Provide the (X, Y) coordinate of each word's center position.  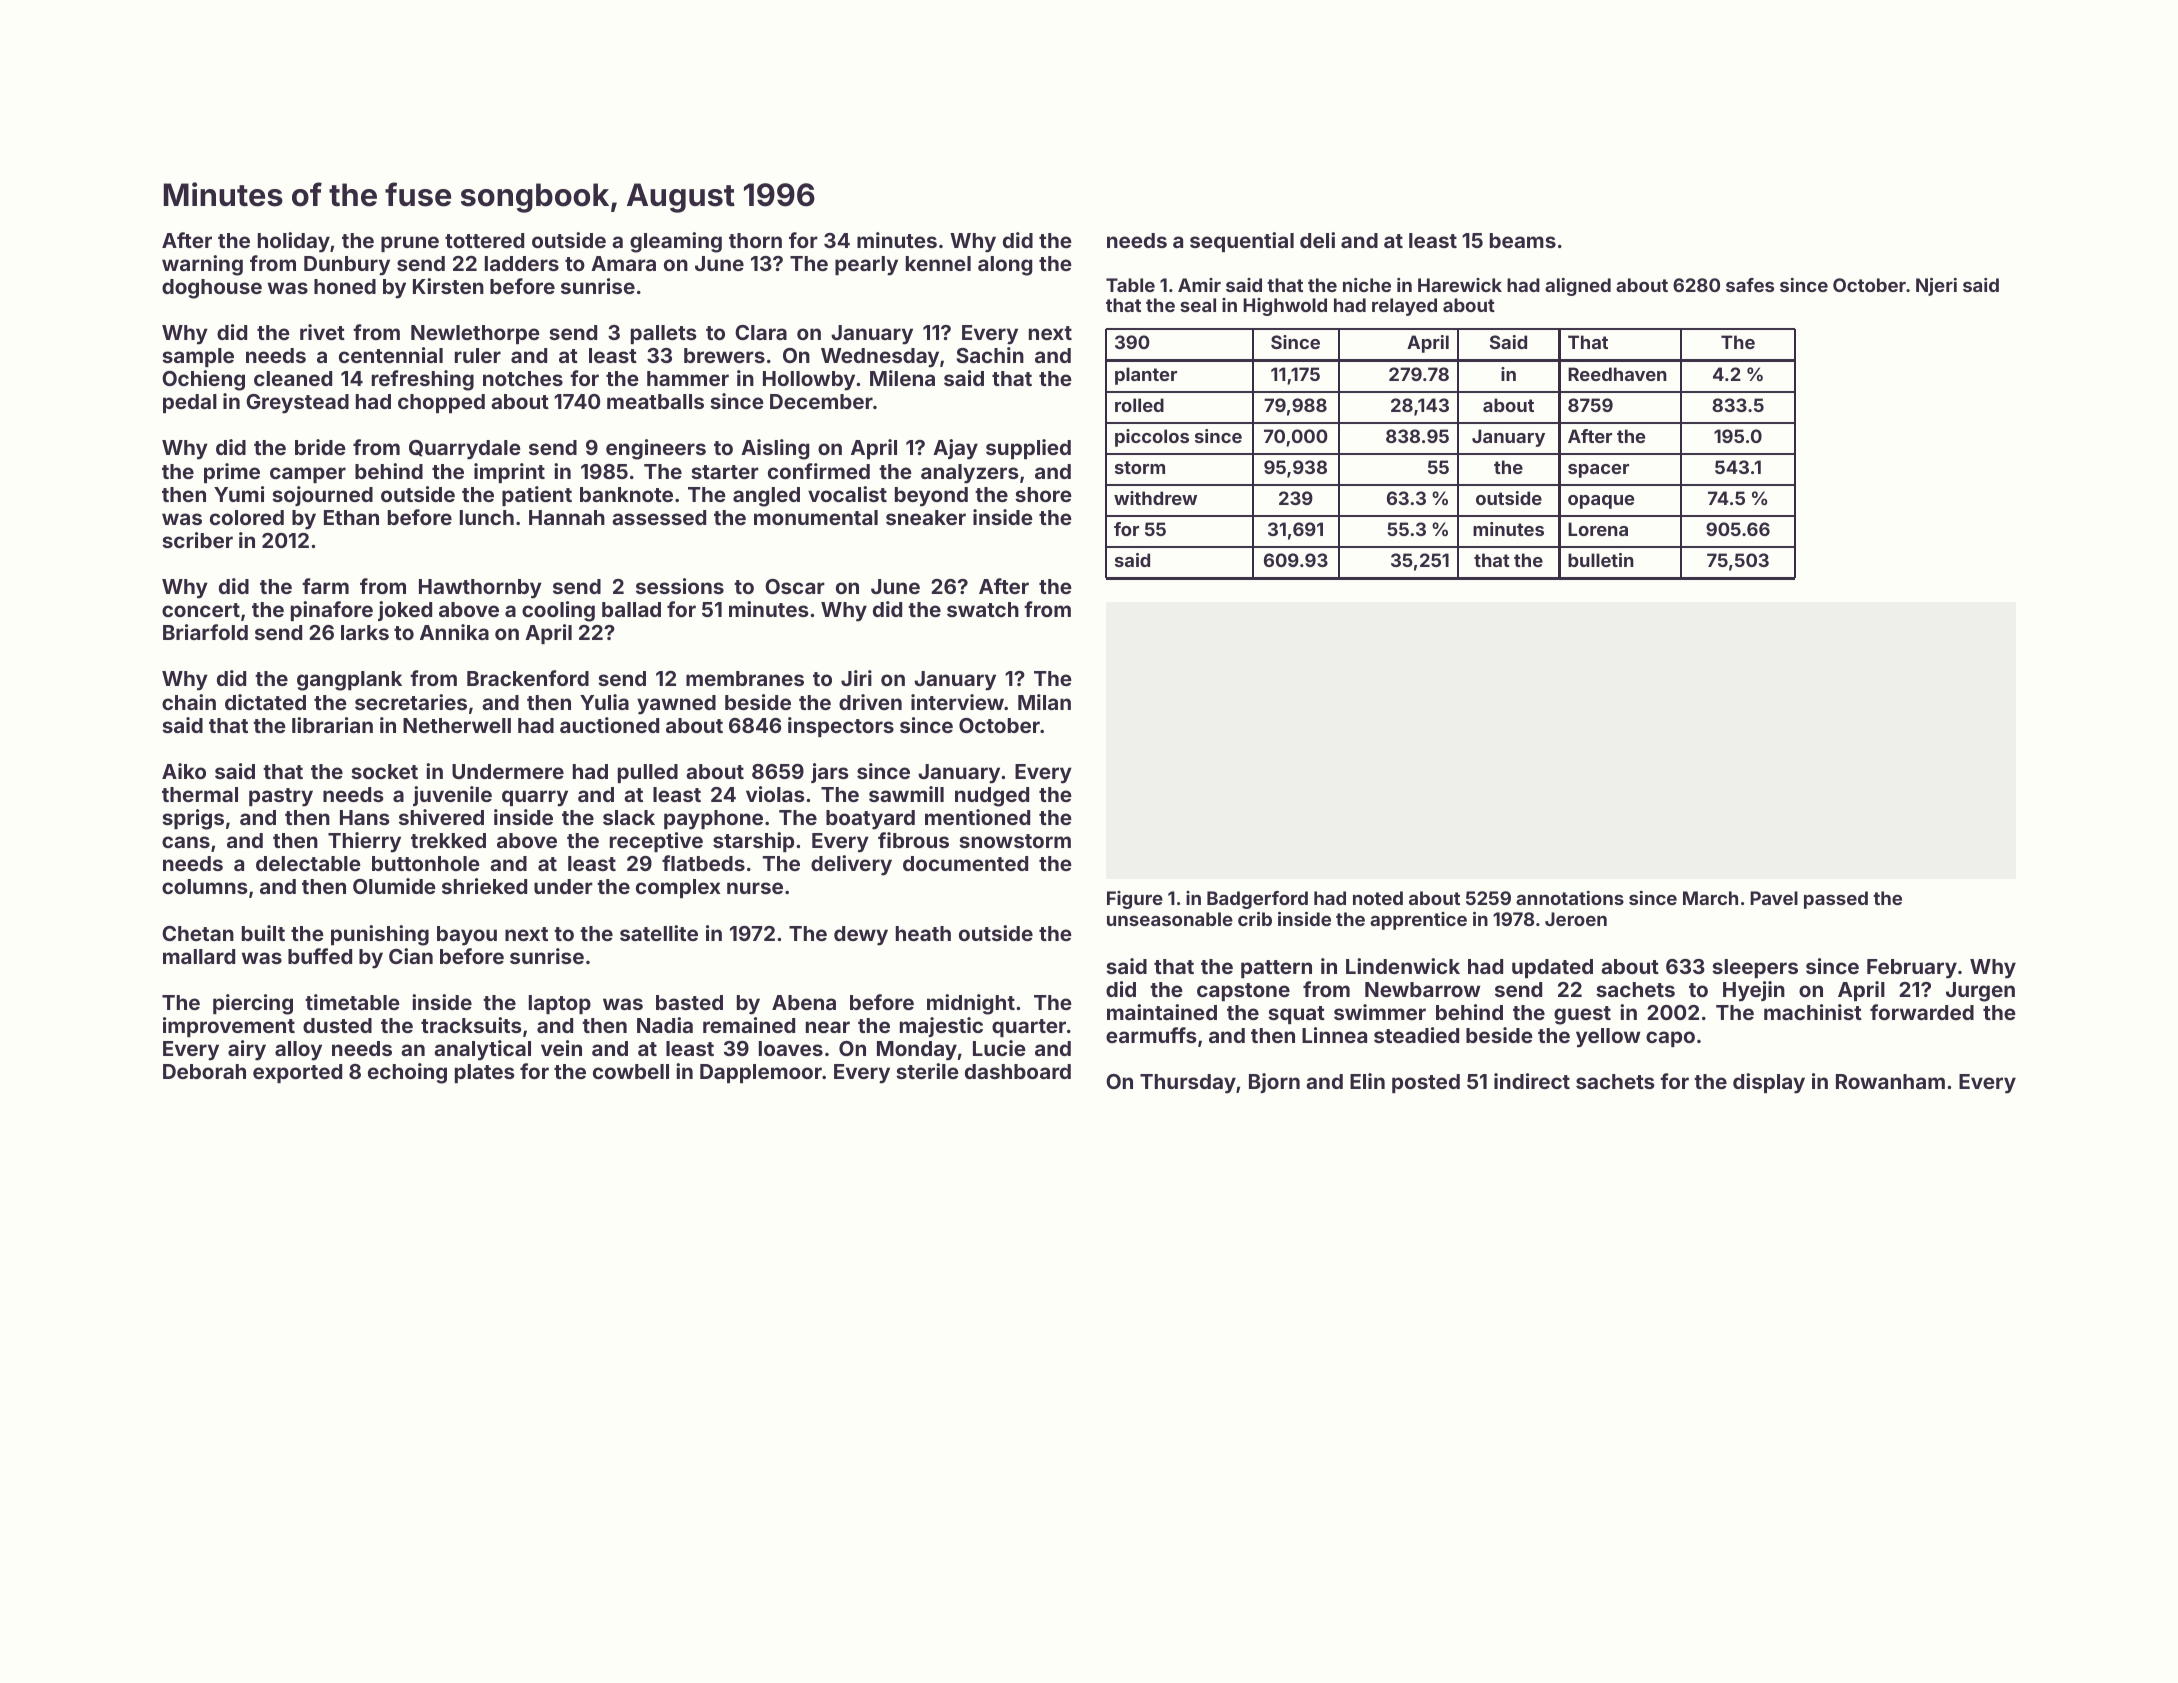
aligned (1578, 287)
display (1769, 1083)
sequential (1242, 242)
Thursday (1188, 1084)
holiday (294, 242)
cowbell (631, 1071)
